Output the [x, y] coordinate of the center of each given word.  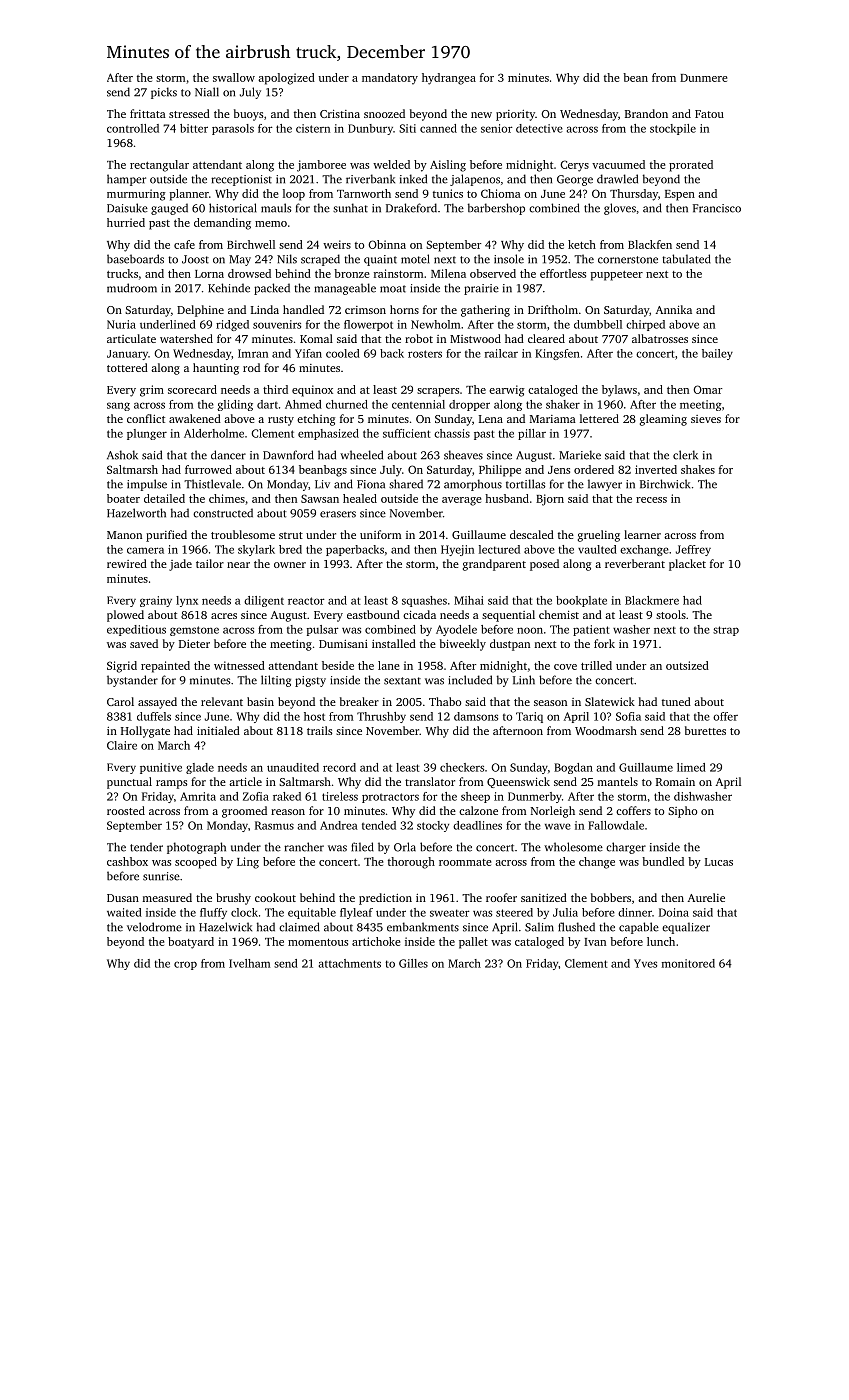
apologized [286, 79]
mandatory [390, 79]
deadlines [477, 825]
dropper [469, 405]
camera [145, 550]
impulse [147, 485]
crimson [365, 310]
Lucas [719, 862]
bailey [717, 354]
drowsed [249, 273]
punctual [129, 783]
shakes [698, 469]
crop [185, 965]
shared [406, 484]
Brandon [646, 113]
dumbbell [598, 324]
